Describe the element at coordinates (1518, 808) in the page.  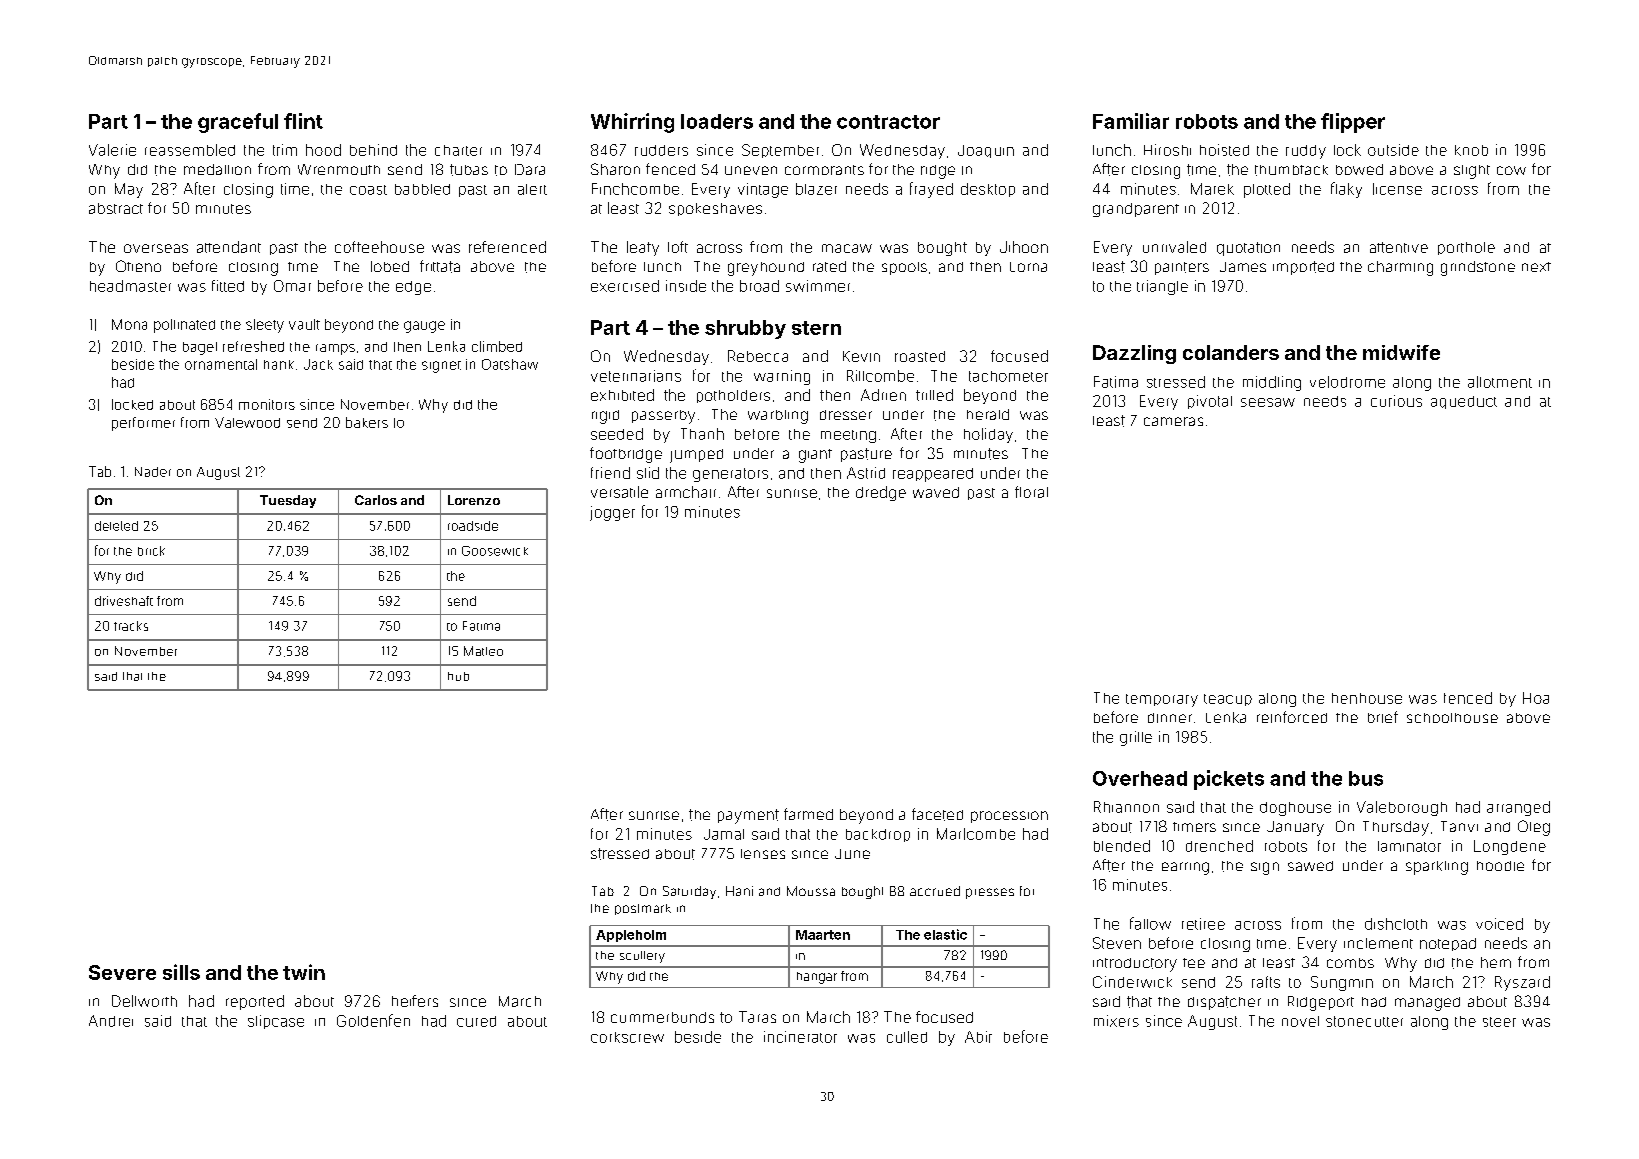
I see `arranged` at that location.
